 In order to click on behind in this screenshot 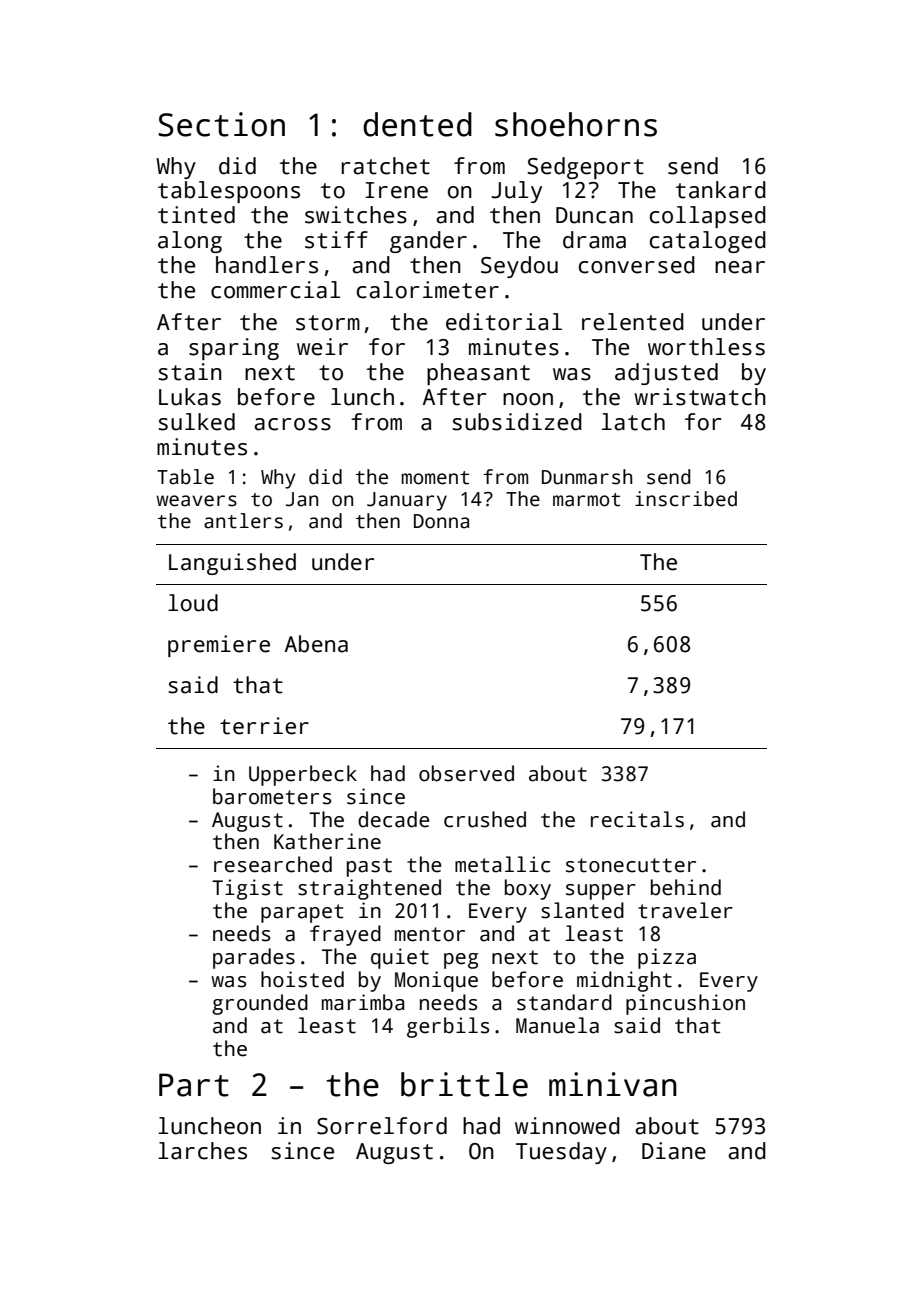, I will do `click(686, 887)`.
